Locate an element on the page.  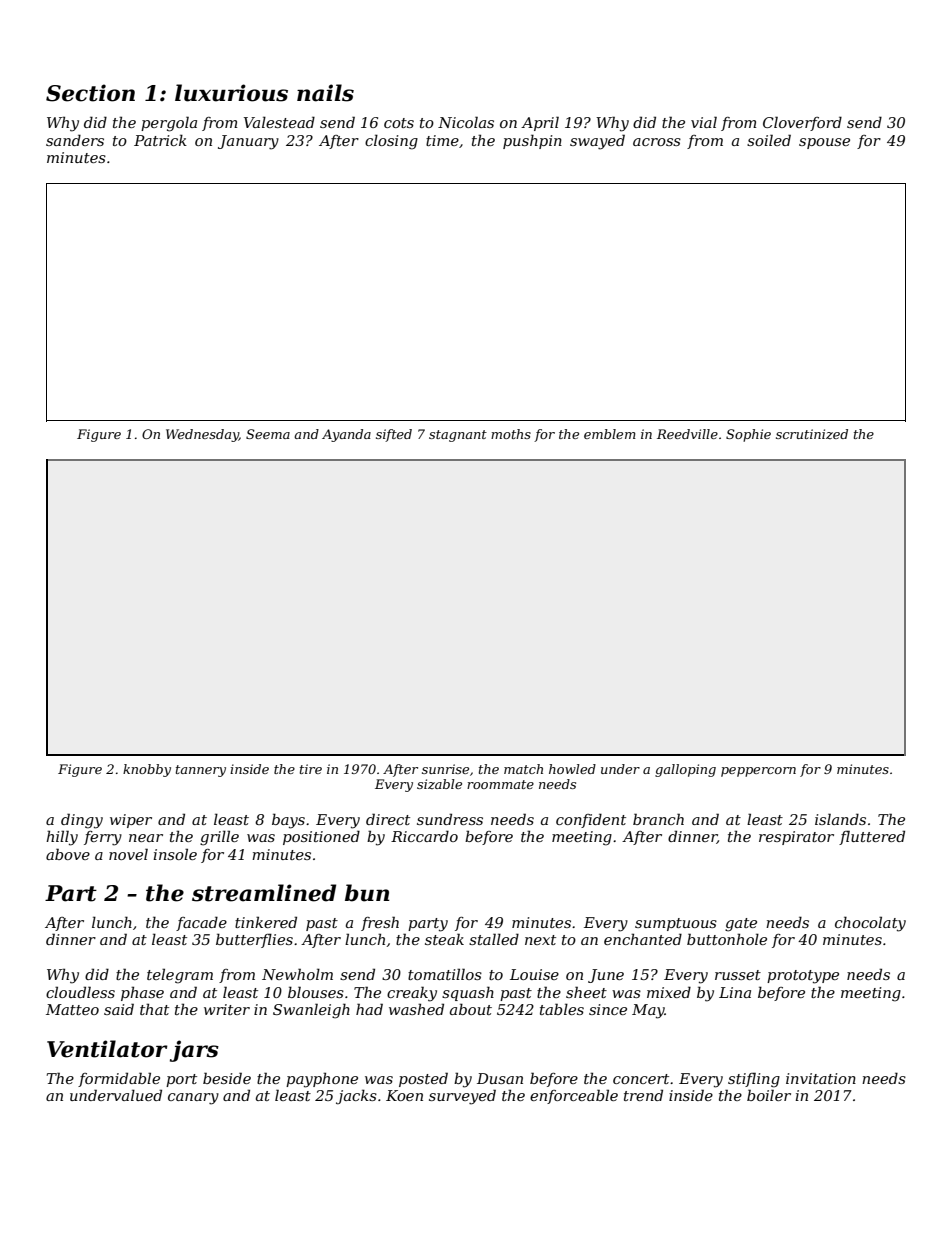
nails is located at coordinates (325, 93).
